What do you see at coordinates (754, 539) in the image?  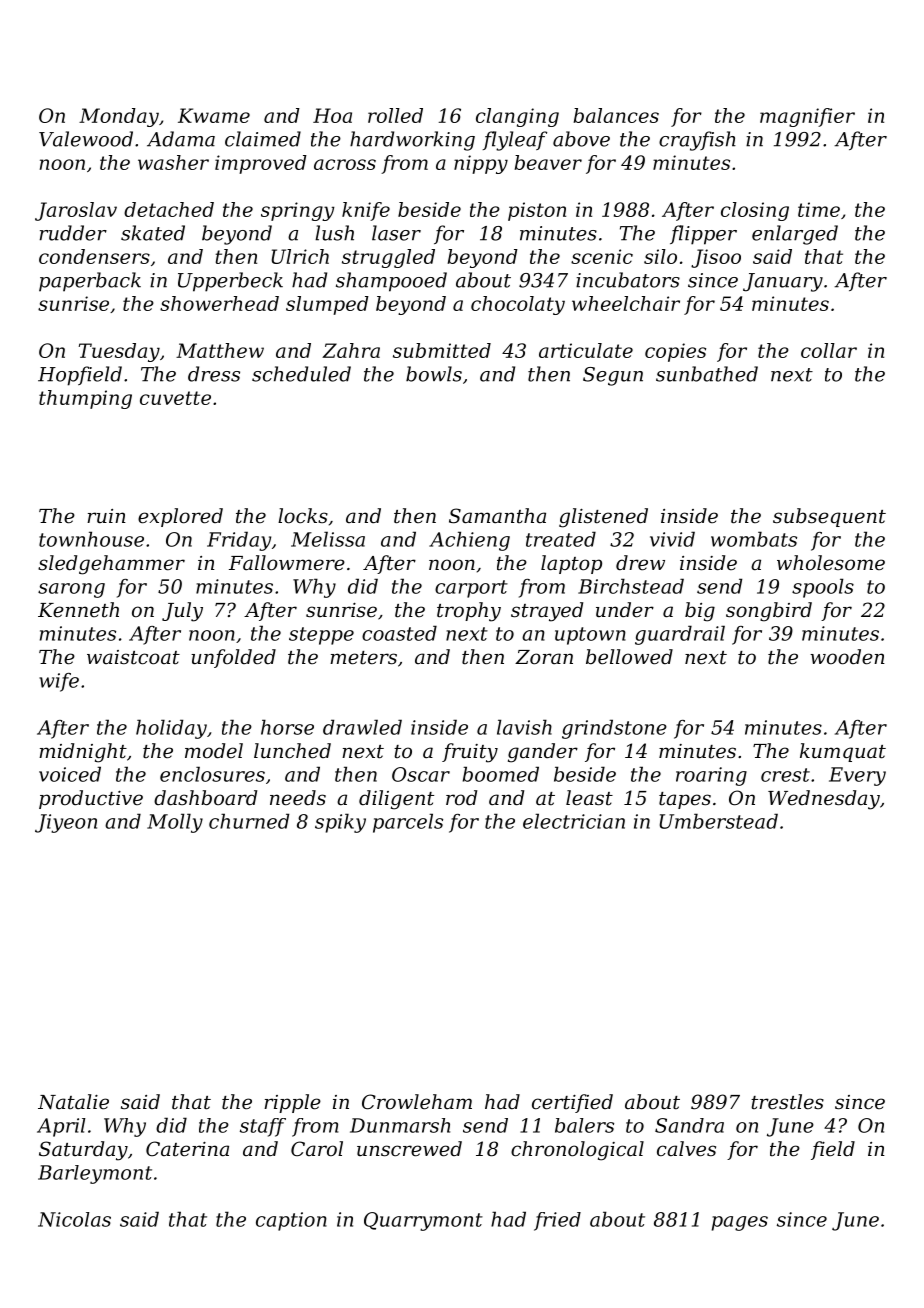 I see `wombats` at bounding box center [754, 539].
